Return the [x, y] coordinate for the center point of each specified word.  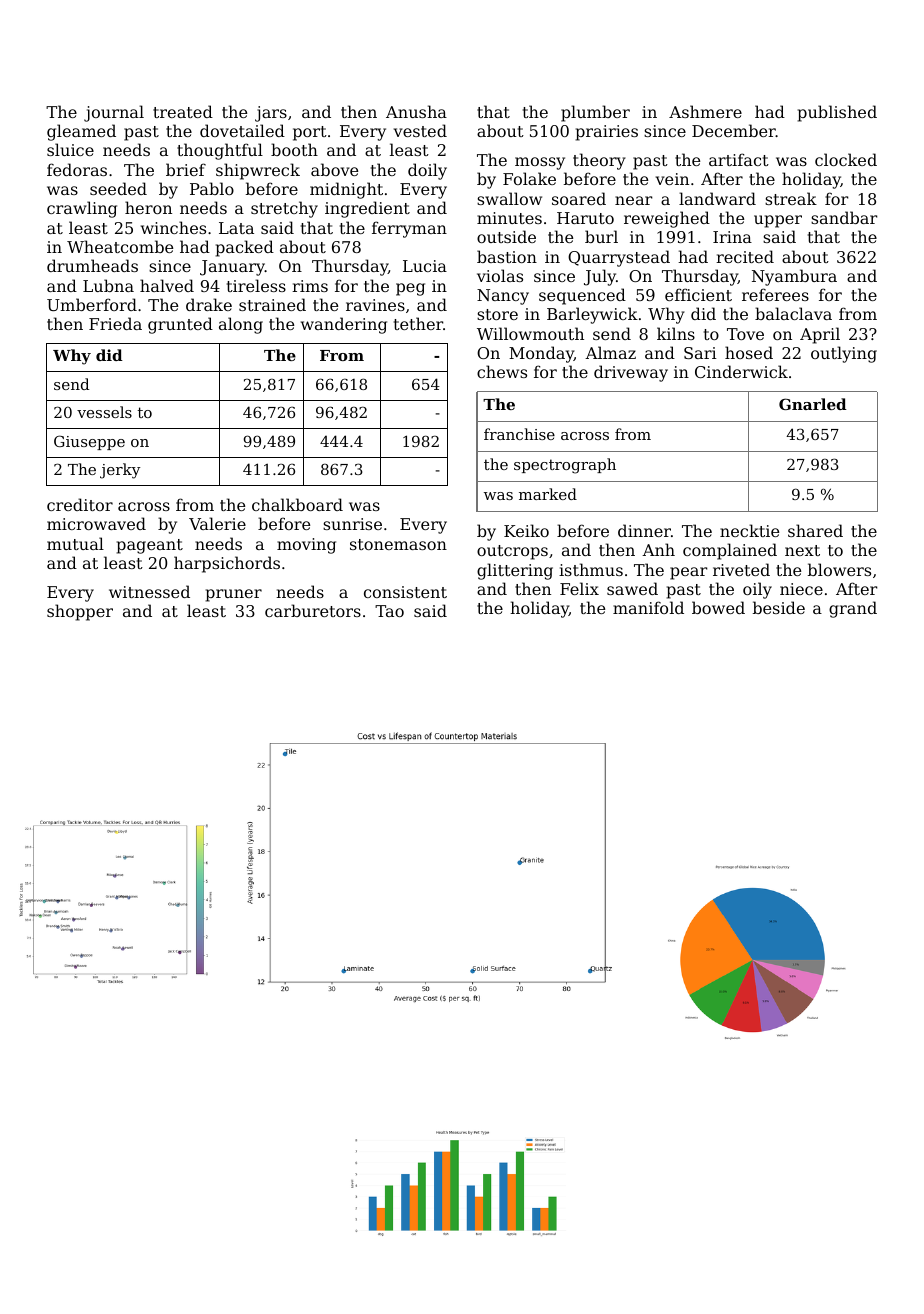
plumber [595, 113]
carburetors [313, 610]
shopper [80, 612]
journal [114, 113]
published [837, 113]
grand [853, 609]
